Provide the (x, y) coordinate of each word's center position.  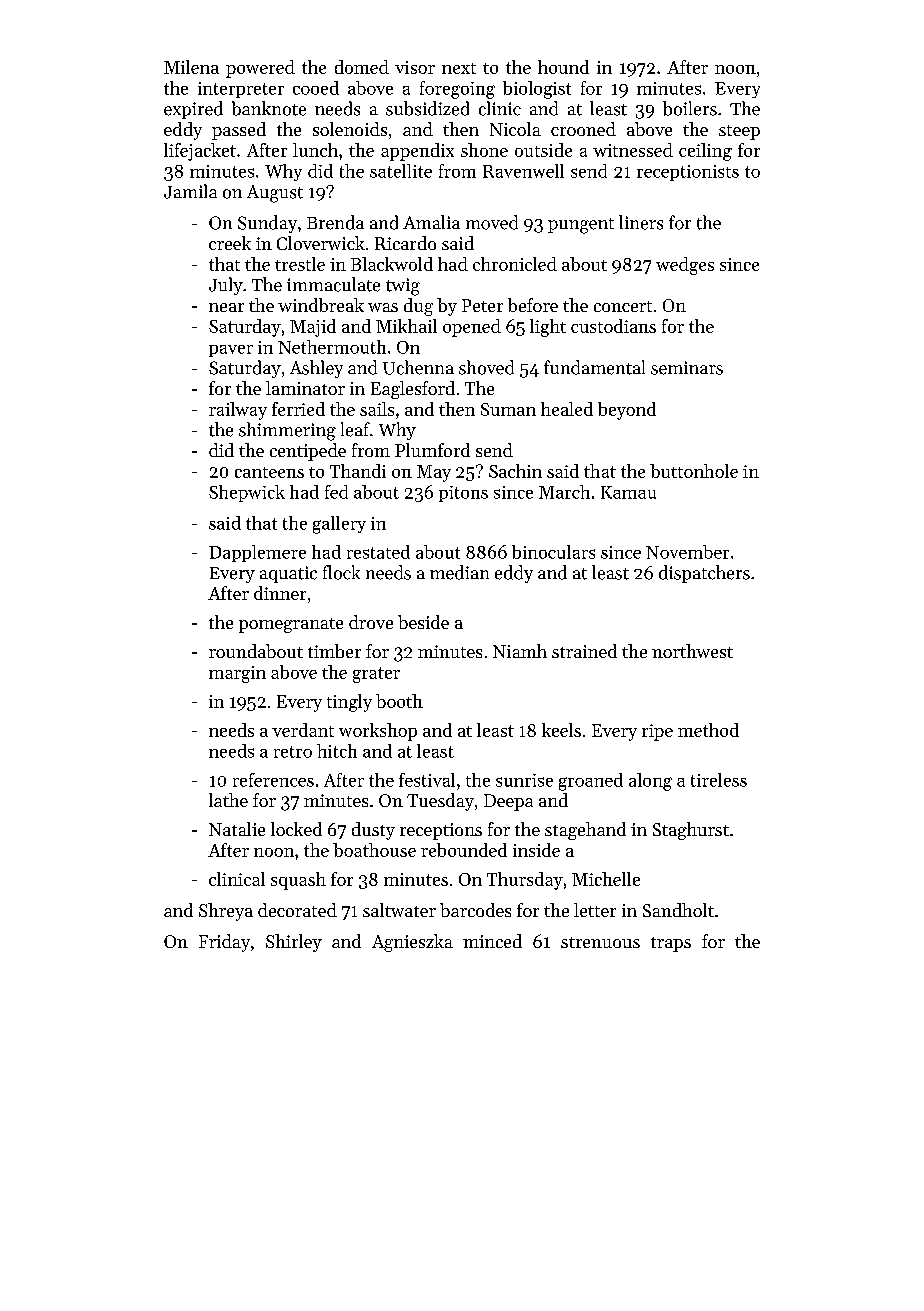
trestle (300, 264)
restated (378, 552)
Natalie (237, 829)
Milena (191, 67)
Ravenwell (523, 171)
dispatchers (704, 574)
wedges (685, 266)
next (459, 68)
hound (563, 67)
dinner (280, 593)
